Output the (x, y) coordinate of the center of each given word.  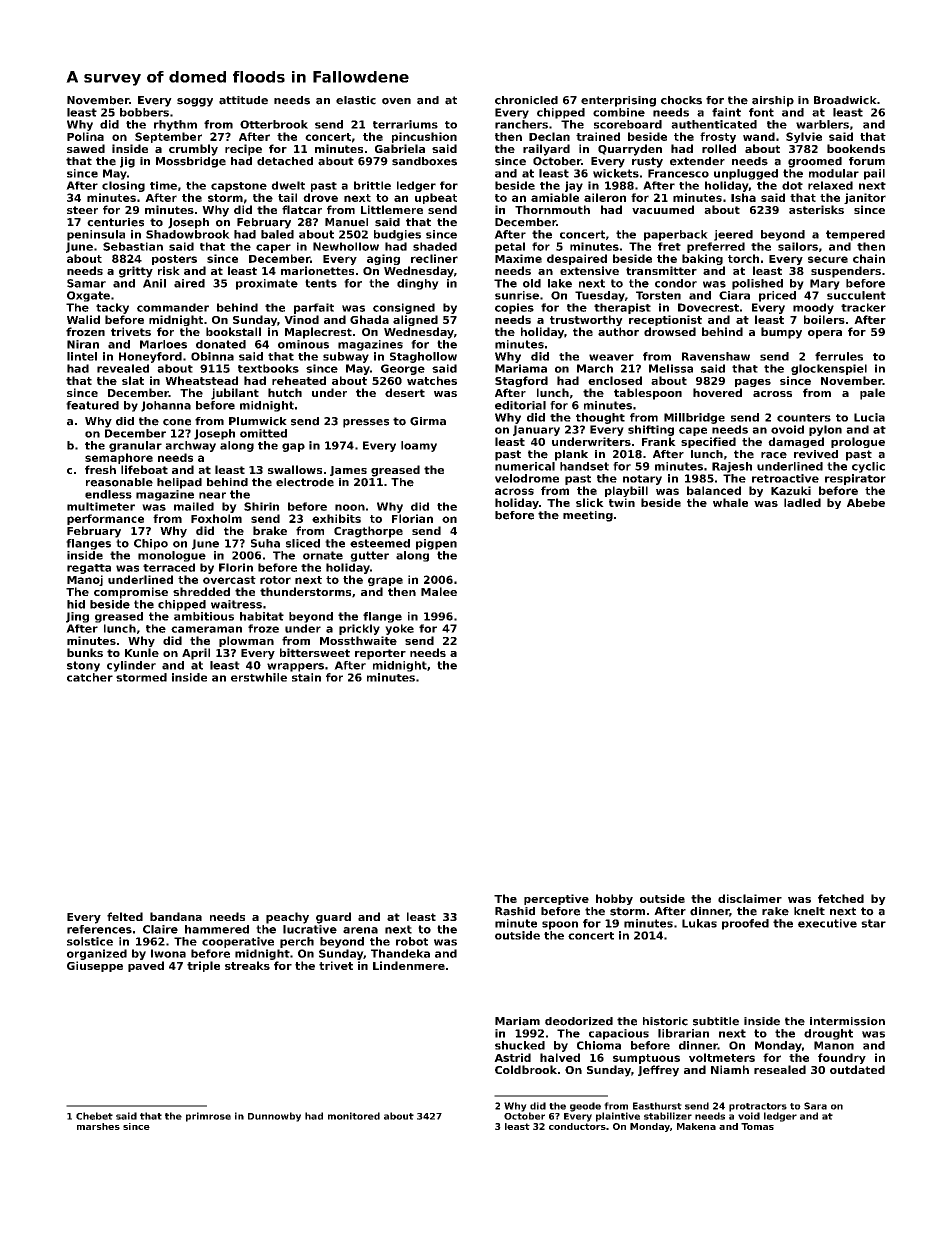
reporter (380, 654)
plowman (246, 641)
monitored (354, 1116)
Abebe (866, 502)
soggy (195, 102)
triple (203, 966)
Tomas (757, 1126)
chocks (681, 100)
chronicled (526, 100)
